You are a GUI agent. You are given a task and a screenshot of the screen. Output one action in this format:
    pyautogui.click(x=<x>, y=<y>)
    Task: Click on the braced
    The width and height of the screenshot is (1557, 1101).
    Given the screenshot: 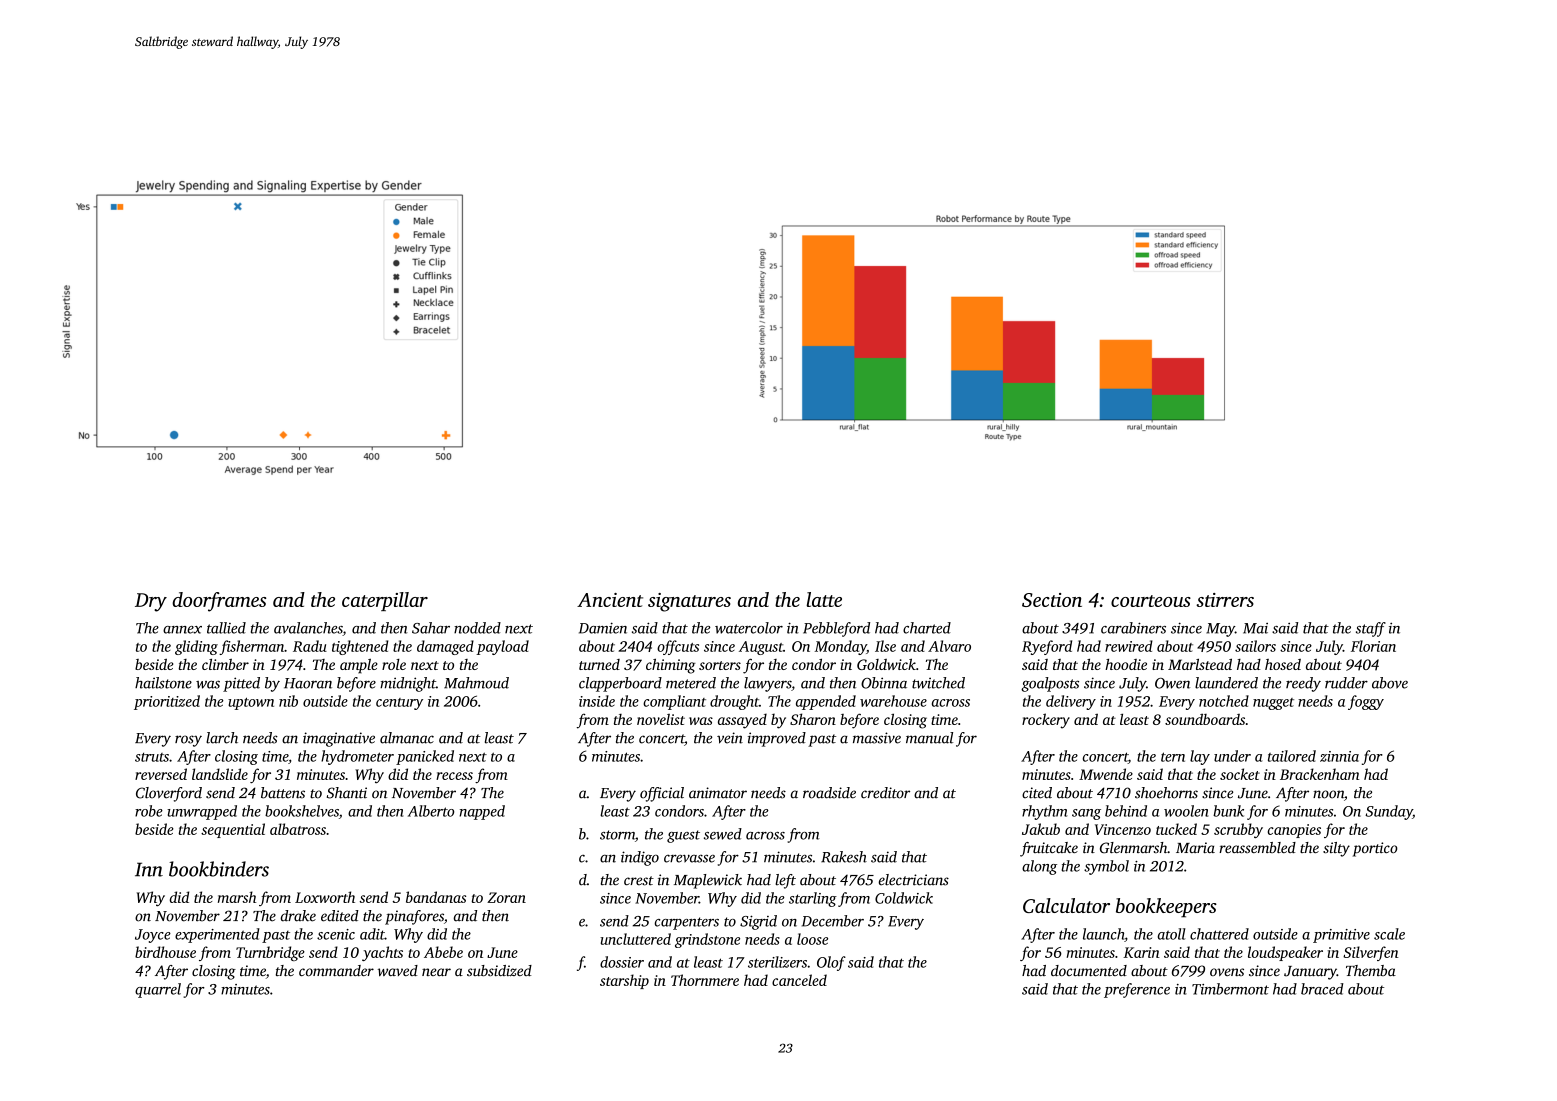 What is the action you would take?
    pyautogui.click(x=1322, y=989)
